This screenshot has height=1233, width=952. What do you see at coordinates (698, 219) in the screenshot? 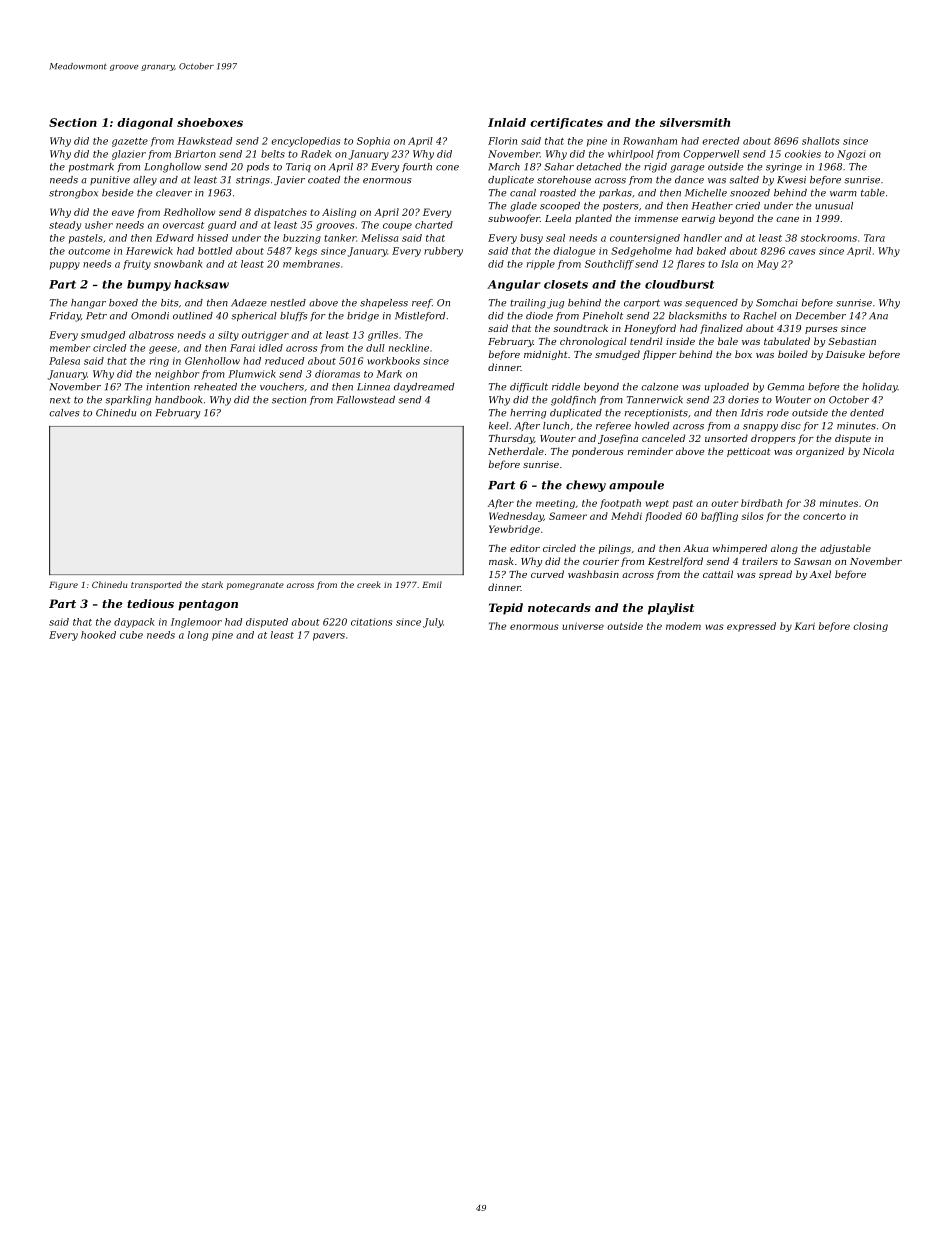
I see `earwig` at bounding box center [698, 219].
